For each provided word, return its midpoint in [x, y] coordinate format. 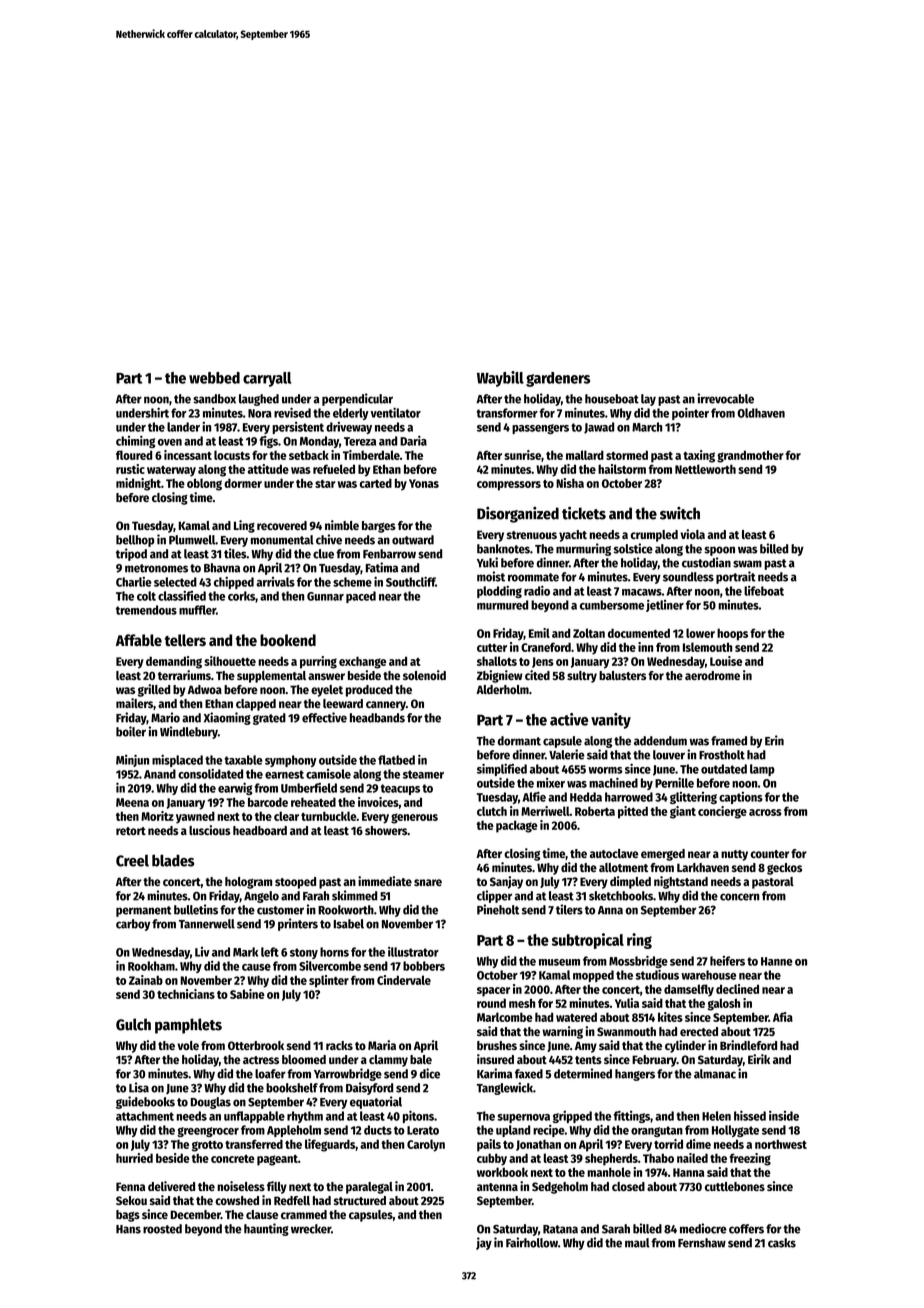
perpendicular [357, 399]
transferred [254, 1144]
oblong [204, 484]
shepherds [611, 1159]
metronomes [156, 568]
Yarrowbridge [348, 1074]
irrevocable [725, 398]
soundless [688, 577]
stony [304, 953]
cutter [492, 648]
